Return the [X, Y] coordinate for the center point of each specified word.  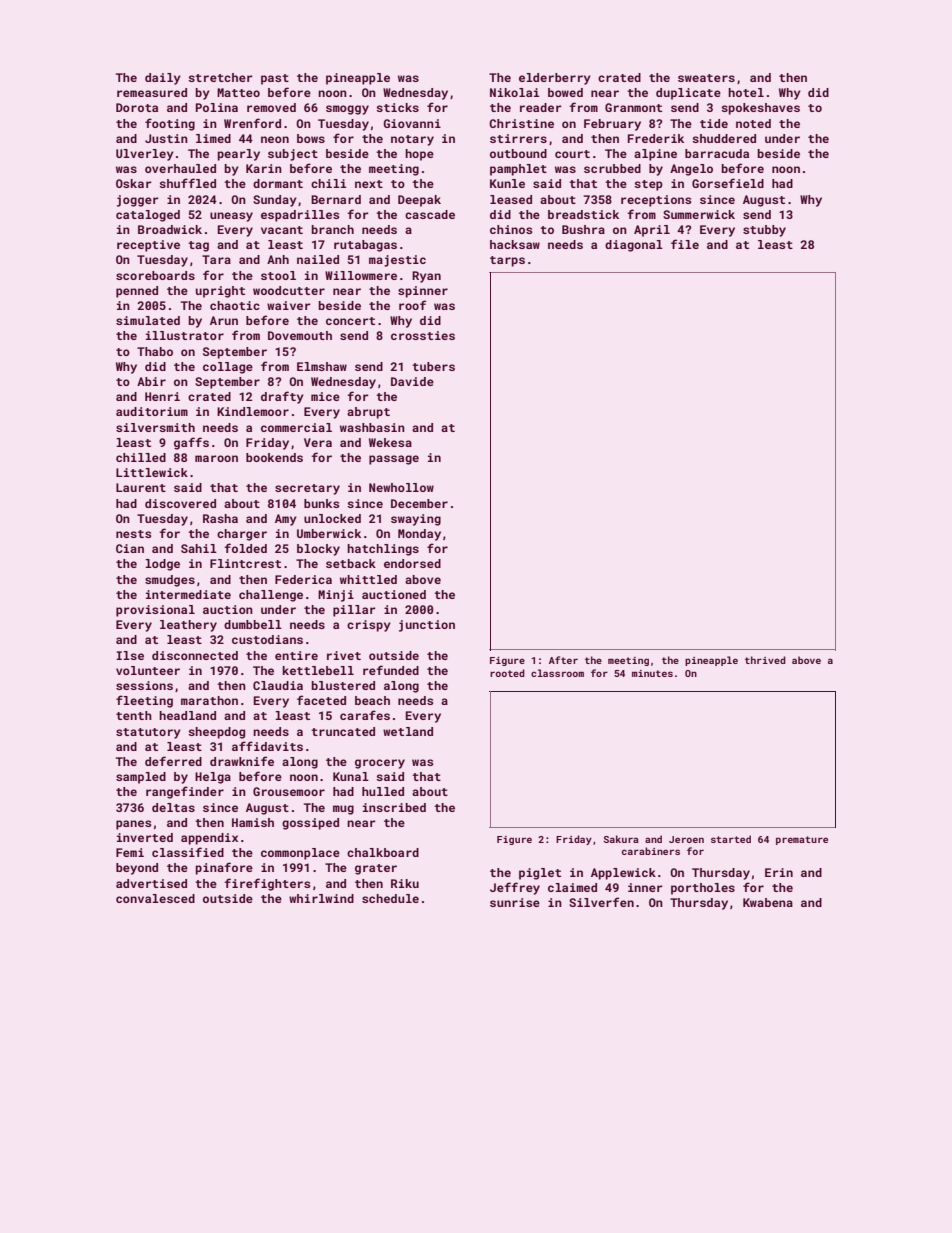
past [275, 79]
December [419, 503]
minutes [652, 673]
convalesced [155, 898]
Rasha [220, 518]
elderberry [555, 79]
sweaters [706, 78]
